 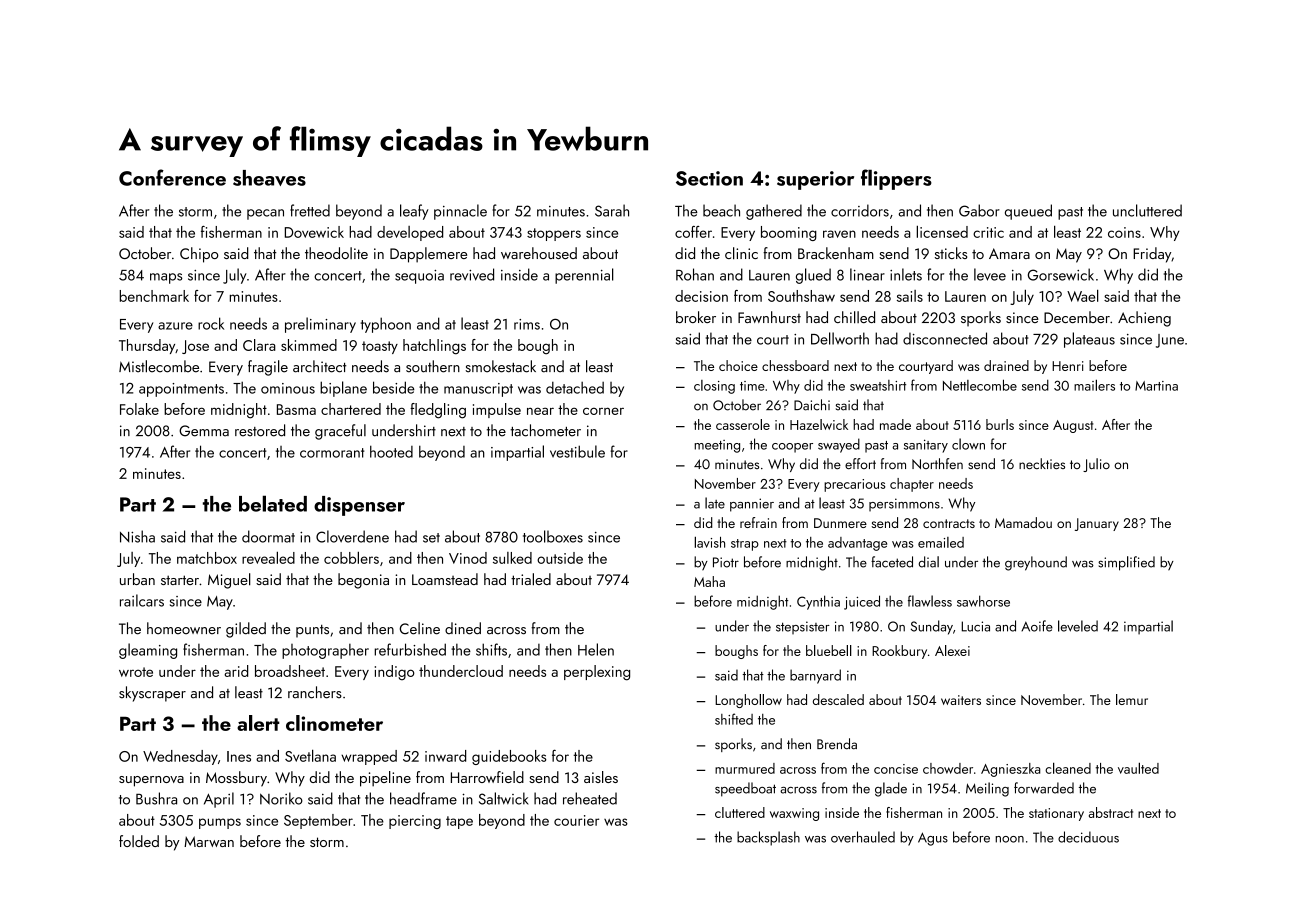 I want to click on piercing, so click(x=415, y=822).
